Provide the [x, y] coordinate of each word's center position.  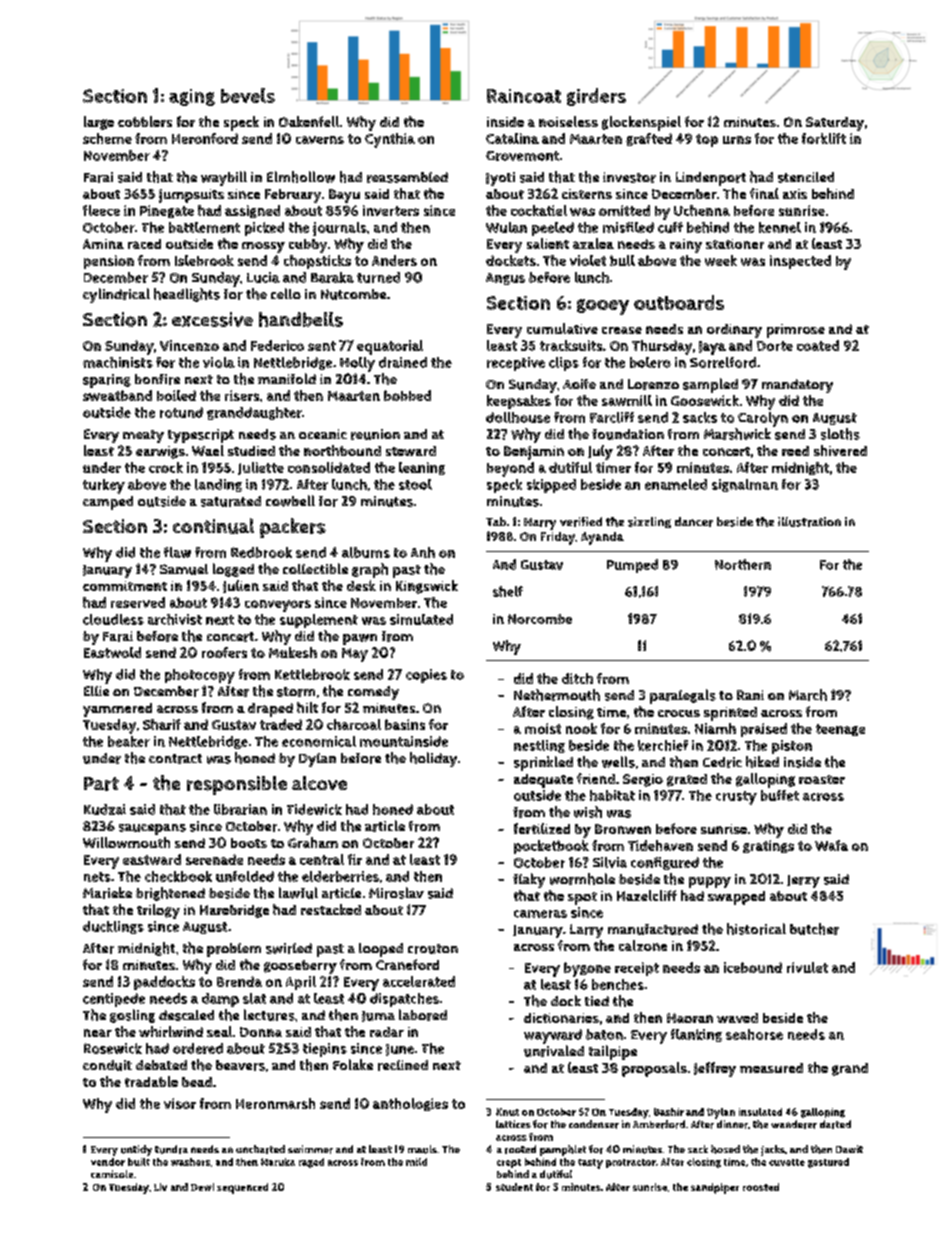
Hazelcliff [647, 895]
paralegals [683, 696]
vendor [108, 1162]
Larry [586, 931]
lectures [269, 1015]
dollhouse [518, 417]
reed [795, 451]
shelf [508, 591]
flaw [177, 552]
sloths [840, 434]
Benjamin [534, 453]
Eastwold [112, 652]
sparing [107, 381]
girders [596, 97]
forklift [824, 138]
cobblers [145, 121]
